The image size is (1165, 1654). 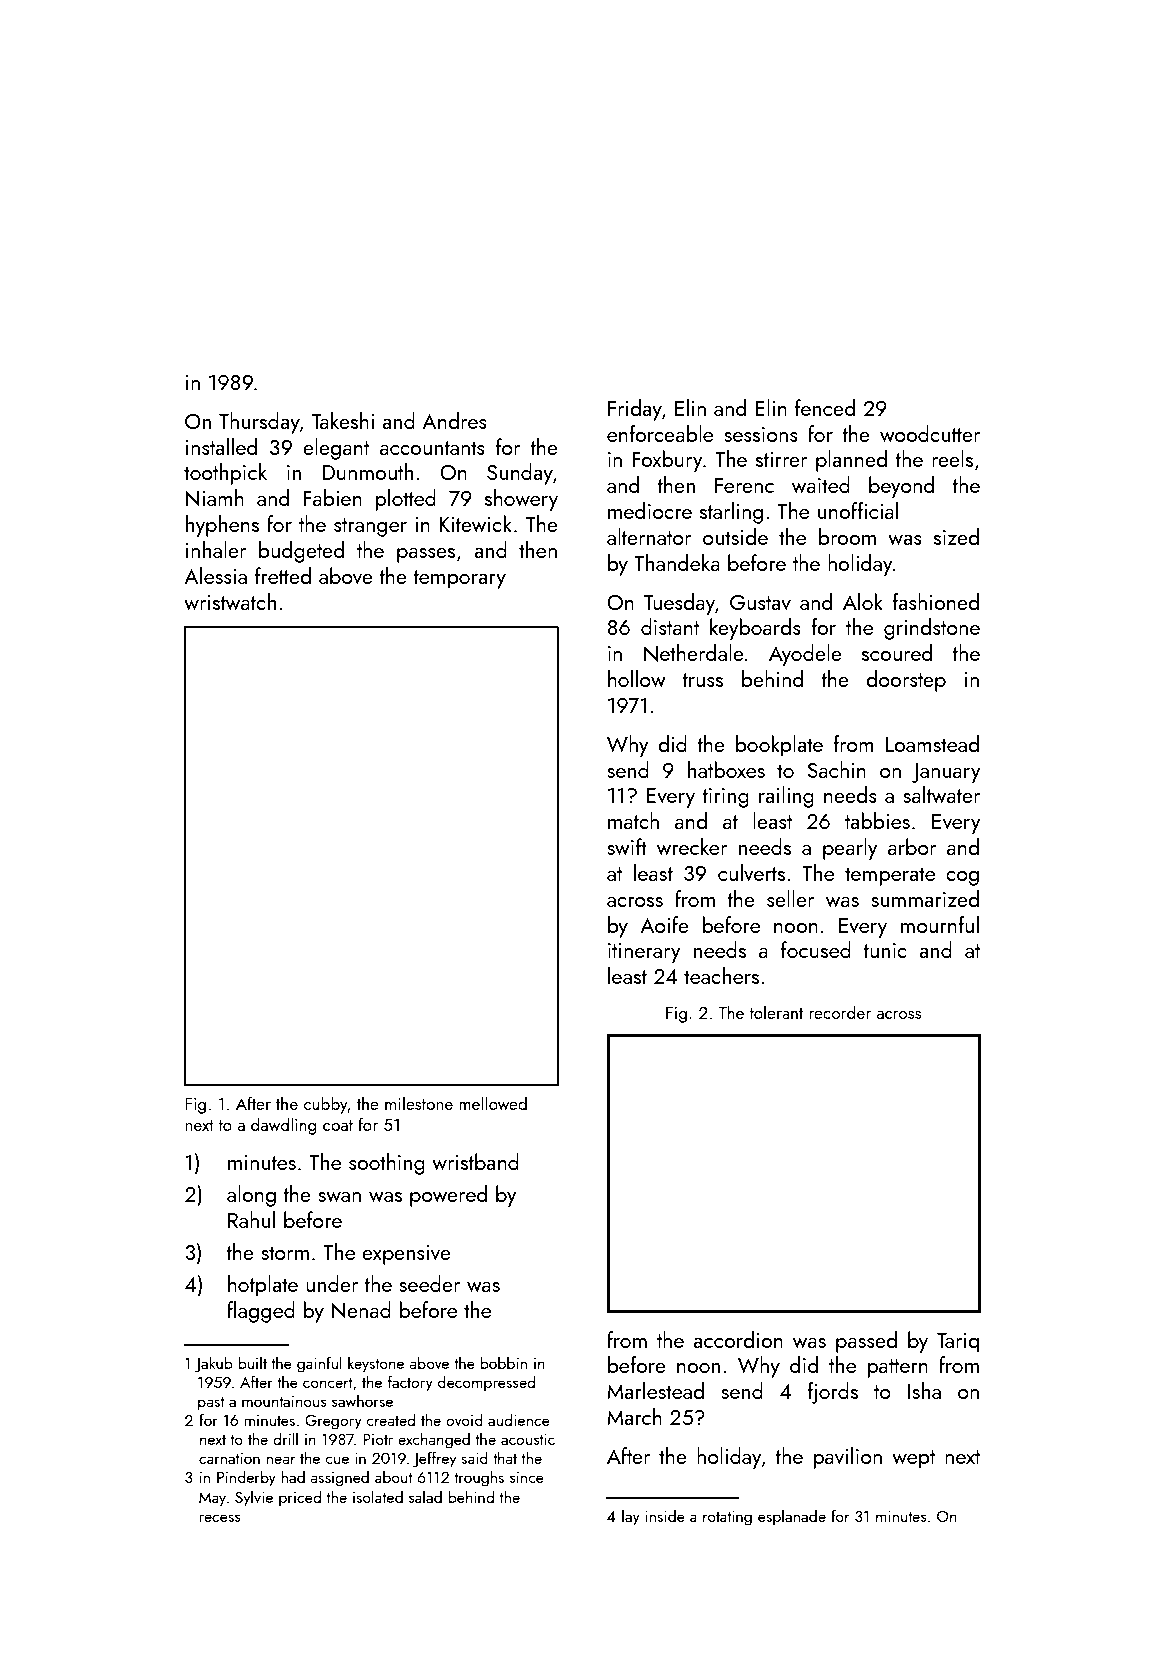 I want to click on broom, so click(x=847, y=536).
